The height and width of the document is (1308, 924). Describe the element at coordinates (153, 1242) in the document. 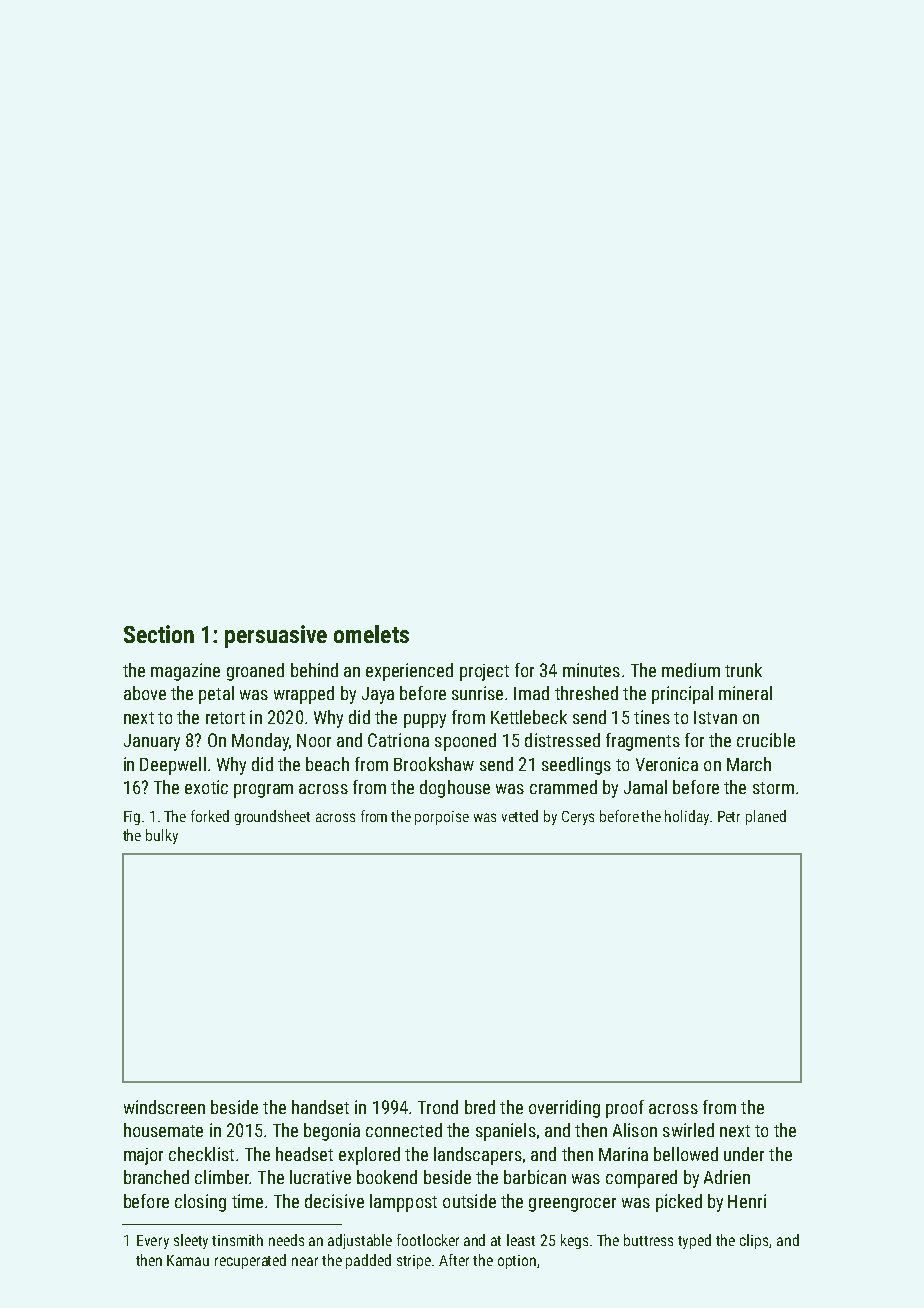

I see `Every` at that location.
